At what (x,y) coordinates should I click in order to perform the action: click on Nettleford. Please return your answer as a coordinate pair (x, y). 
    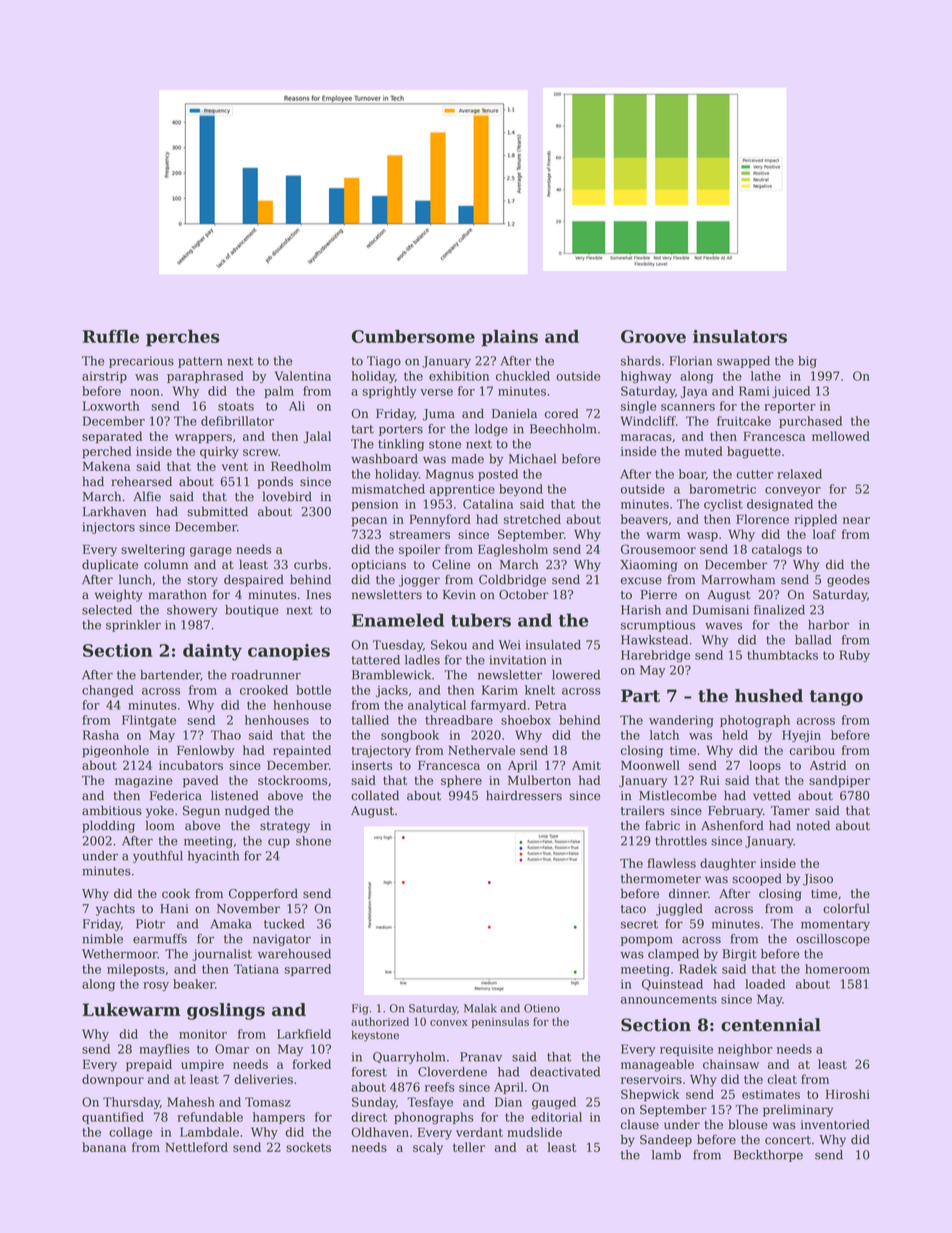
    Looking at the image, I should click on (196, 1147).
